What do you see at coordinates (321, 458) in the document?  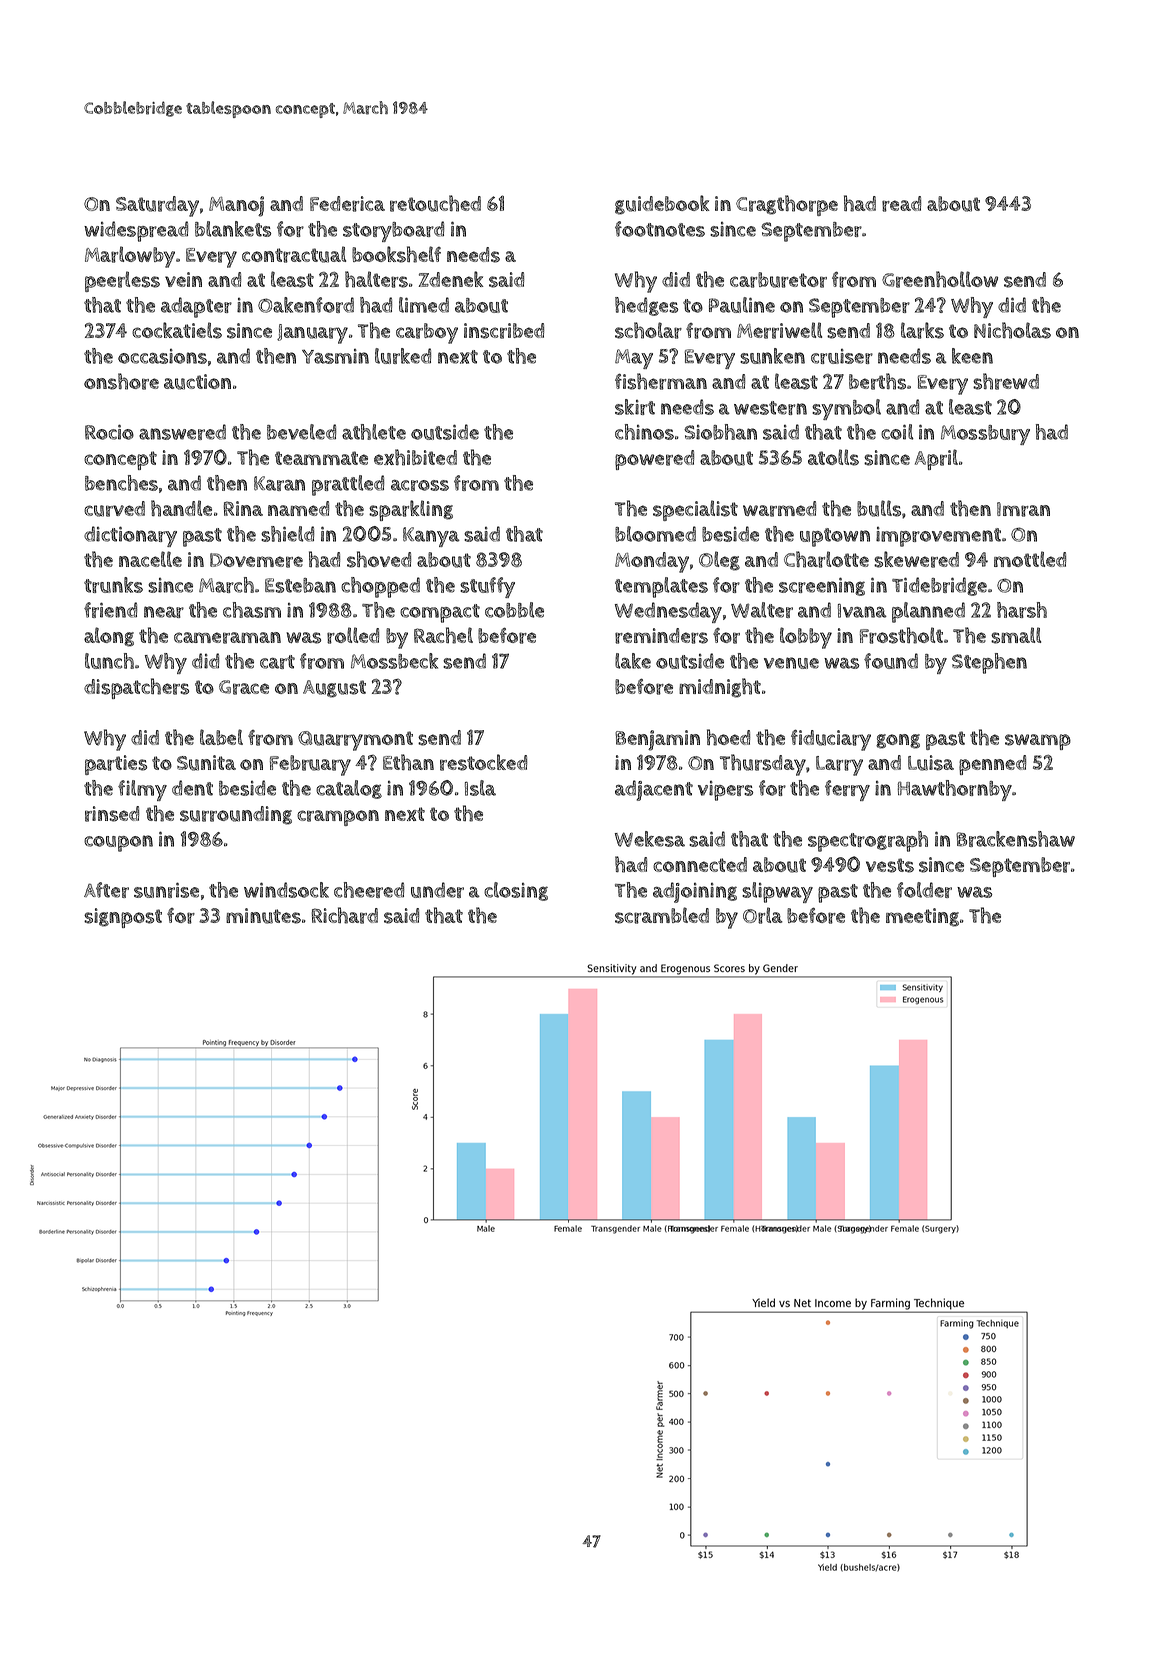 I see `teammate` at bounding box center [321, 458].
